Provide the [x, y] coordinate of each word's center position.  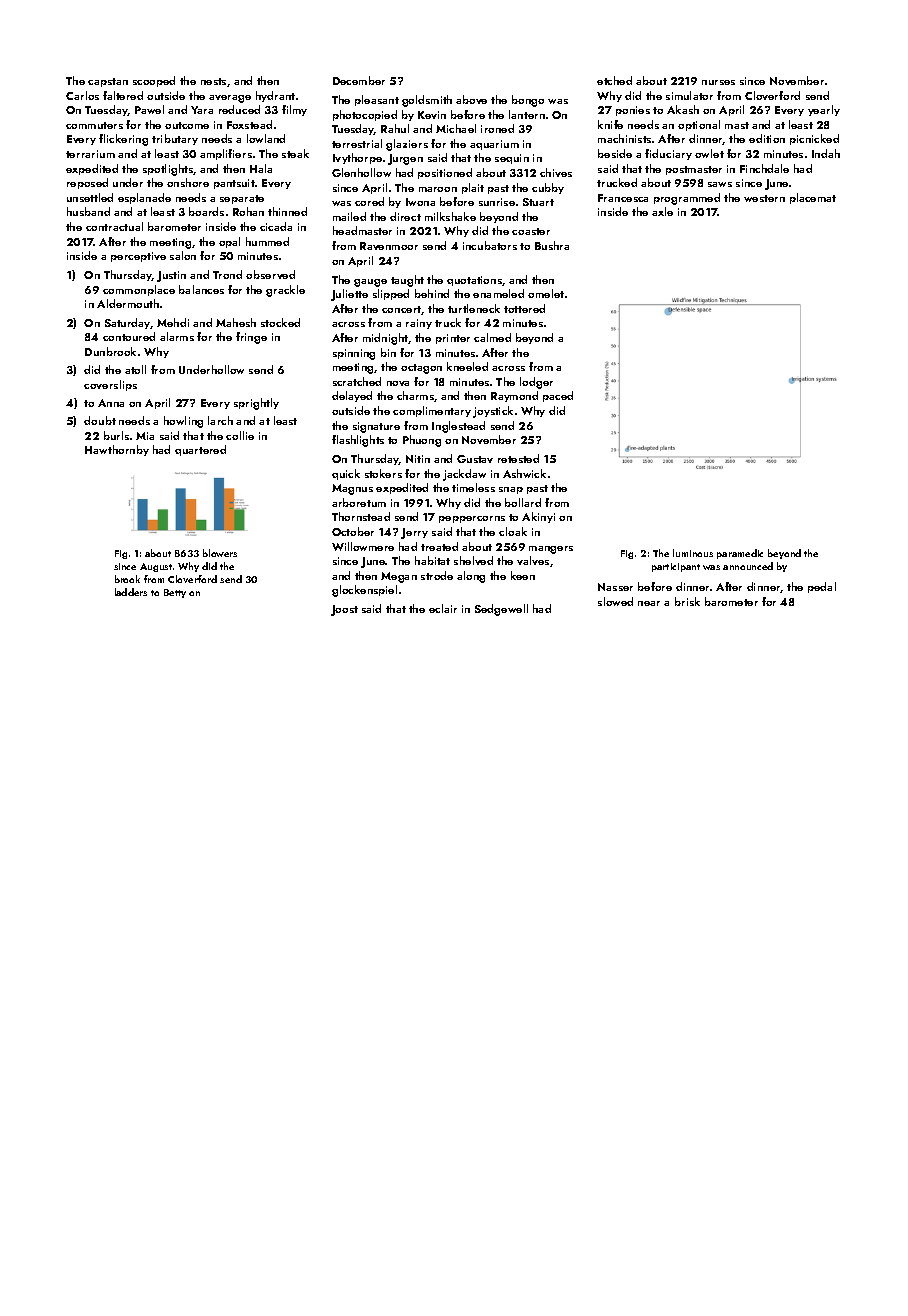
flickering [123, 140]
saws [720, 184]
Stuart [538, 202]
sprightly [256, 404]
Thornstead [361, 516]
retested [518, 458]
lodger [536, 383]
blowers [220, 553]
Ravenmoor [389, 246]
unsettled [90, 197]
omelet [546, 293]
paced [558, 396]
